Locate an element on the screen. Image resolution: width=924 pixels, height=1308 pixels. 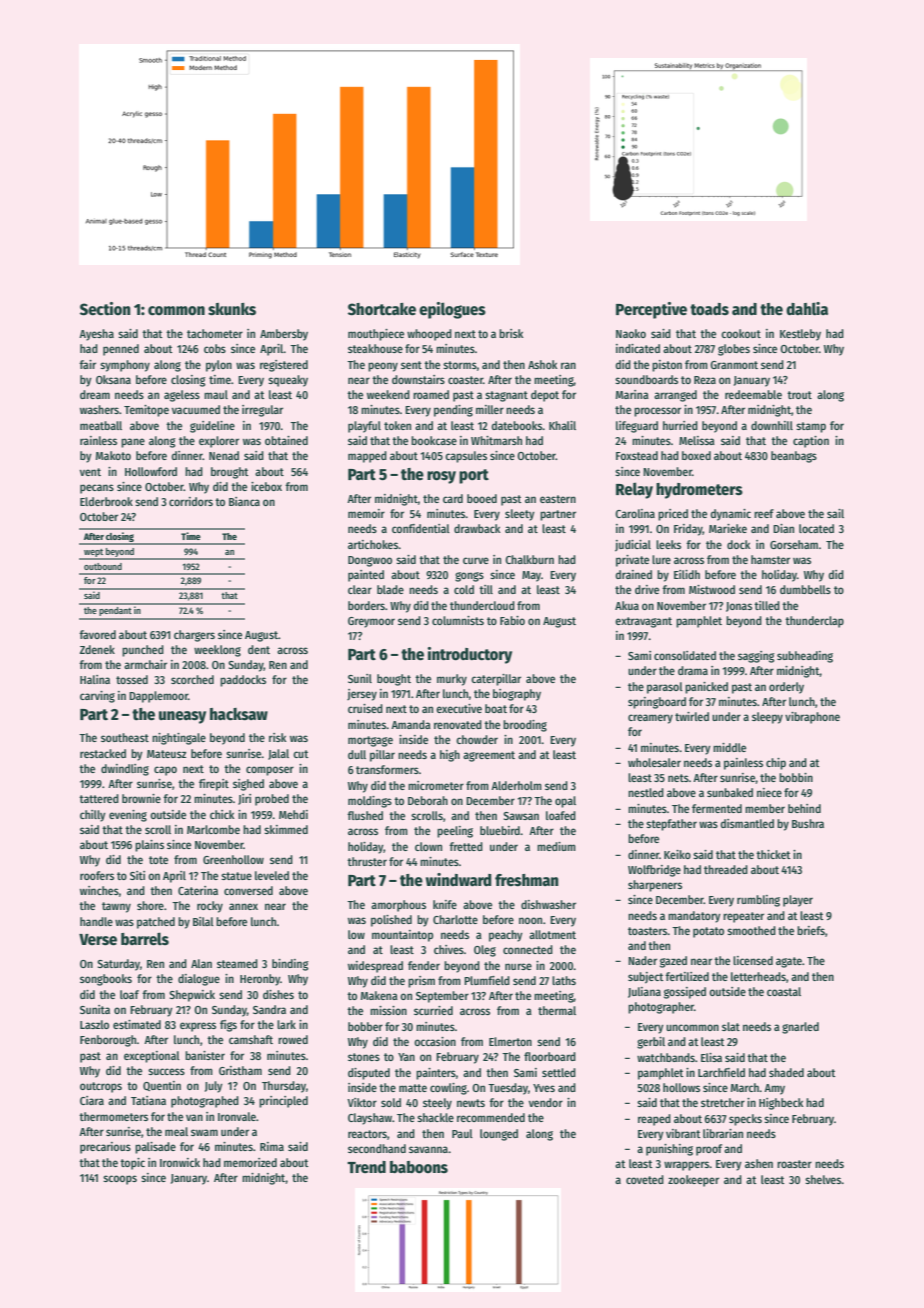
pylon is located at coordinates (219, 366).
